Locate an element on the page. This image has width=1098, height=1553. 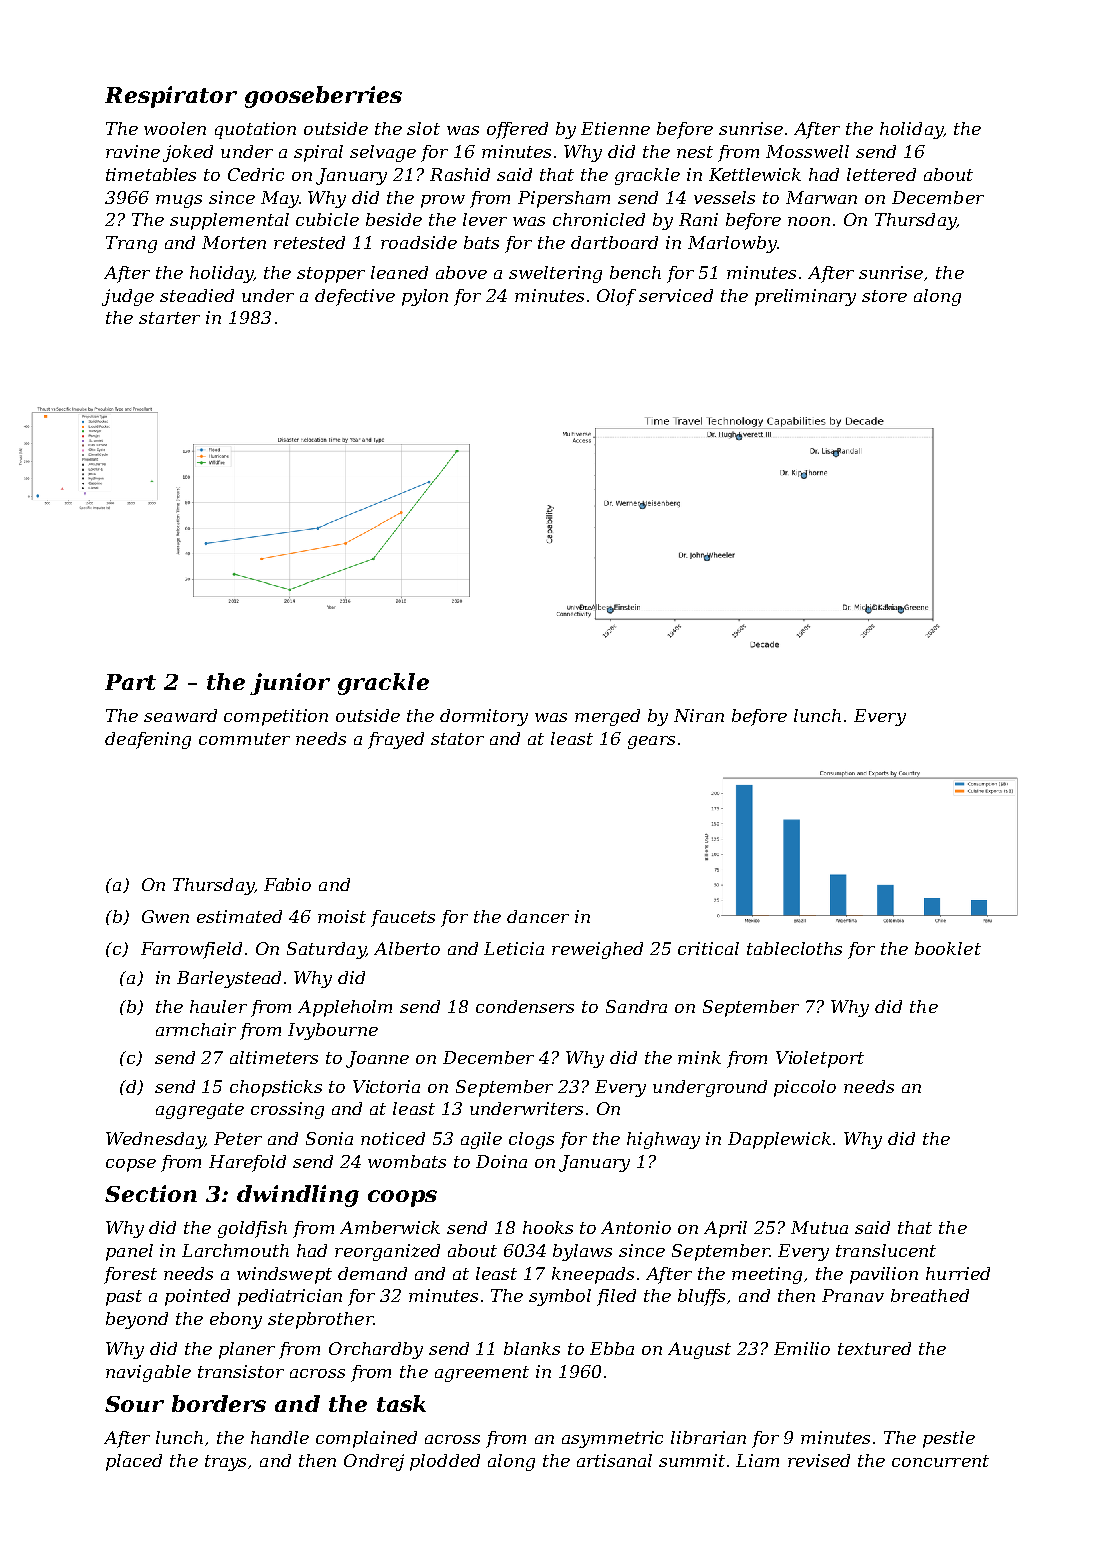
store is located at coordinates (884, 296).
